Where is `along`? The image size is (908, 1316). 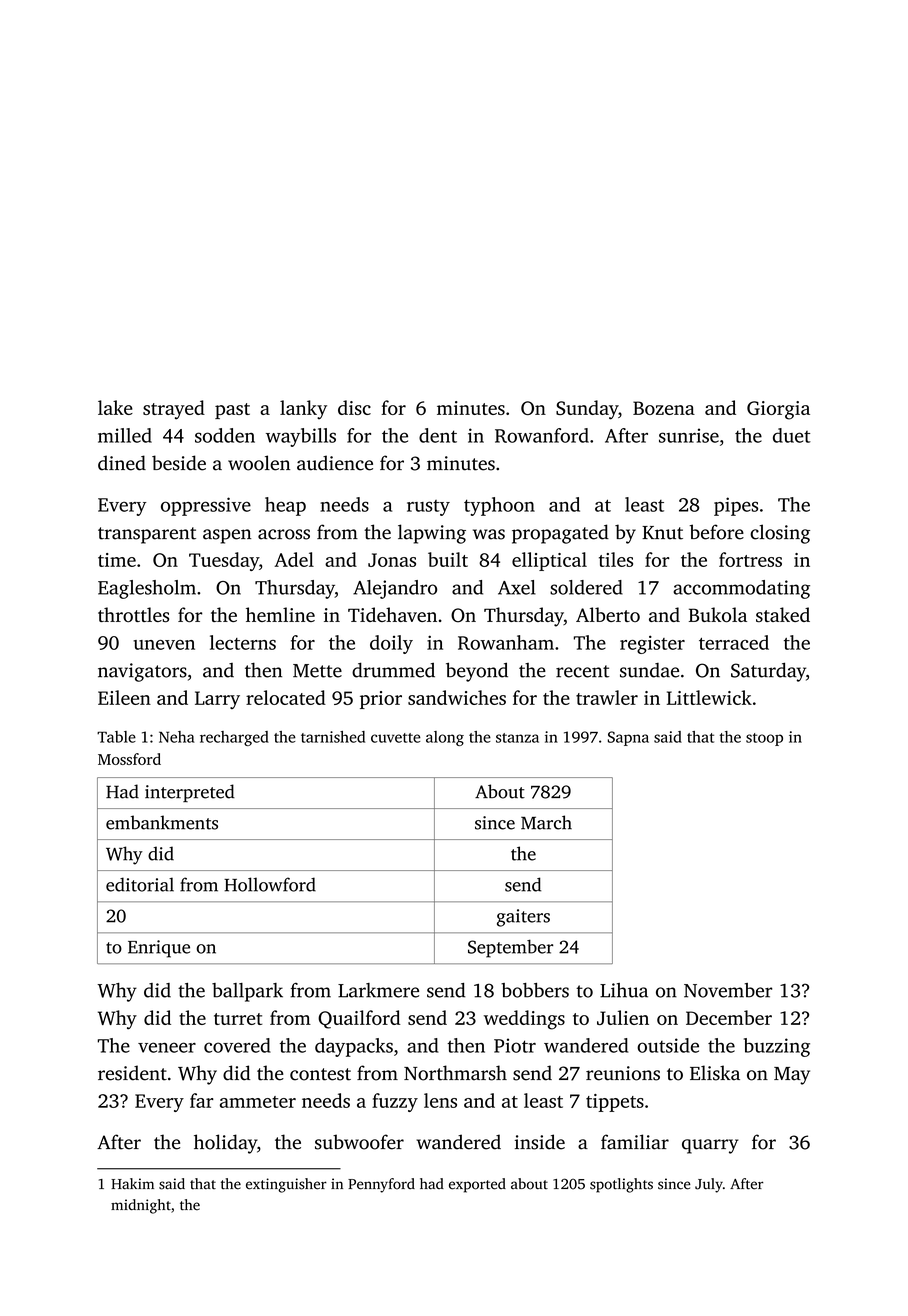
along is located at coordinates (445, 738).
